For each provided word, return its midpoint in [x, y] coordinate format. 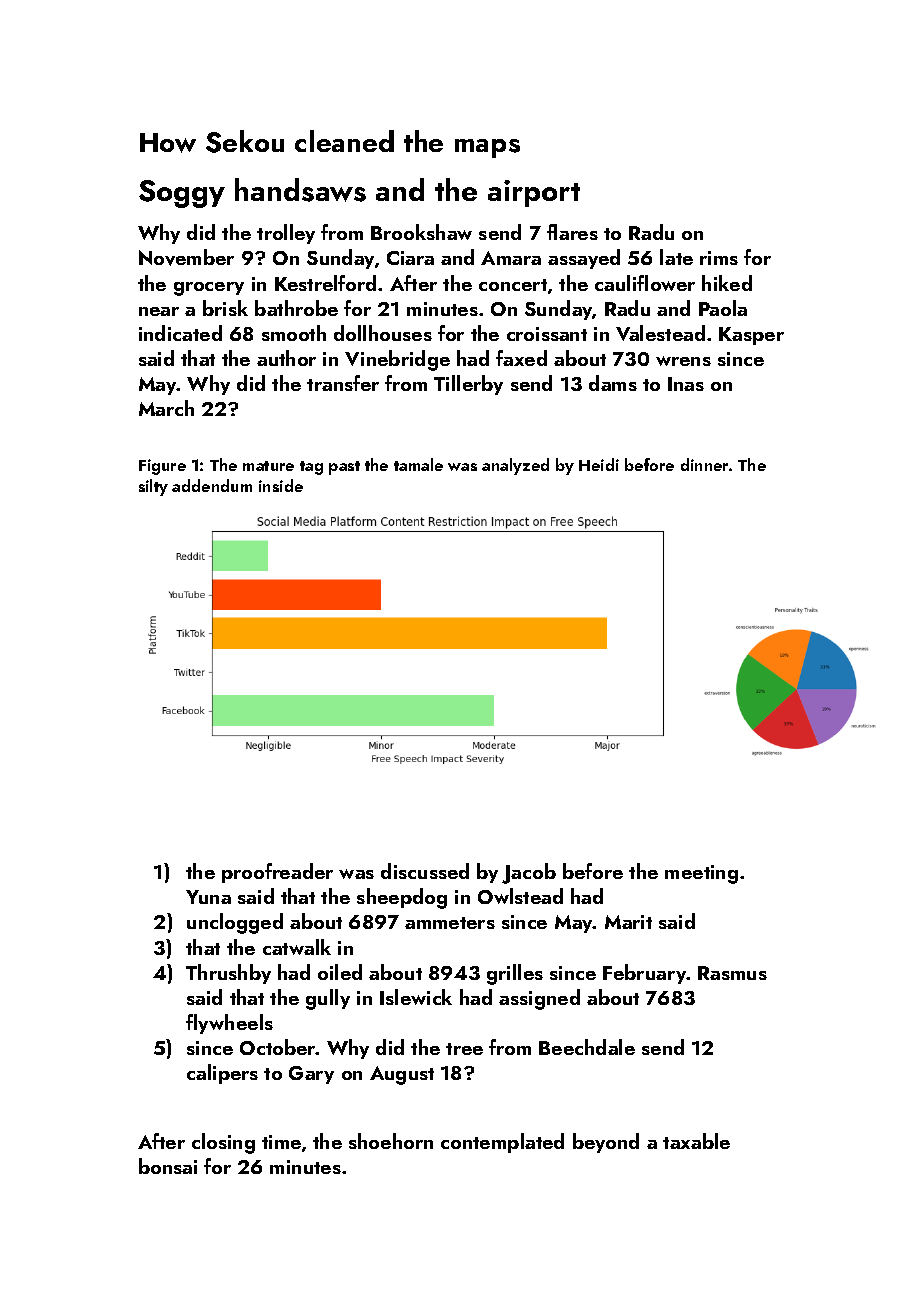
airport [534, 193]
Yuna [208, 897]
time [281, 1142]
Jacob [529, 873]
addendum [212, 485]
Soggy [182, 194]
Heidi [599, 464]
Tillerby [468, 385]
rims [719, 258]
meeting [701, 874]
